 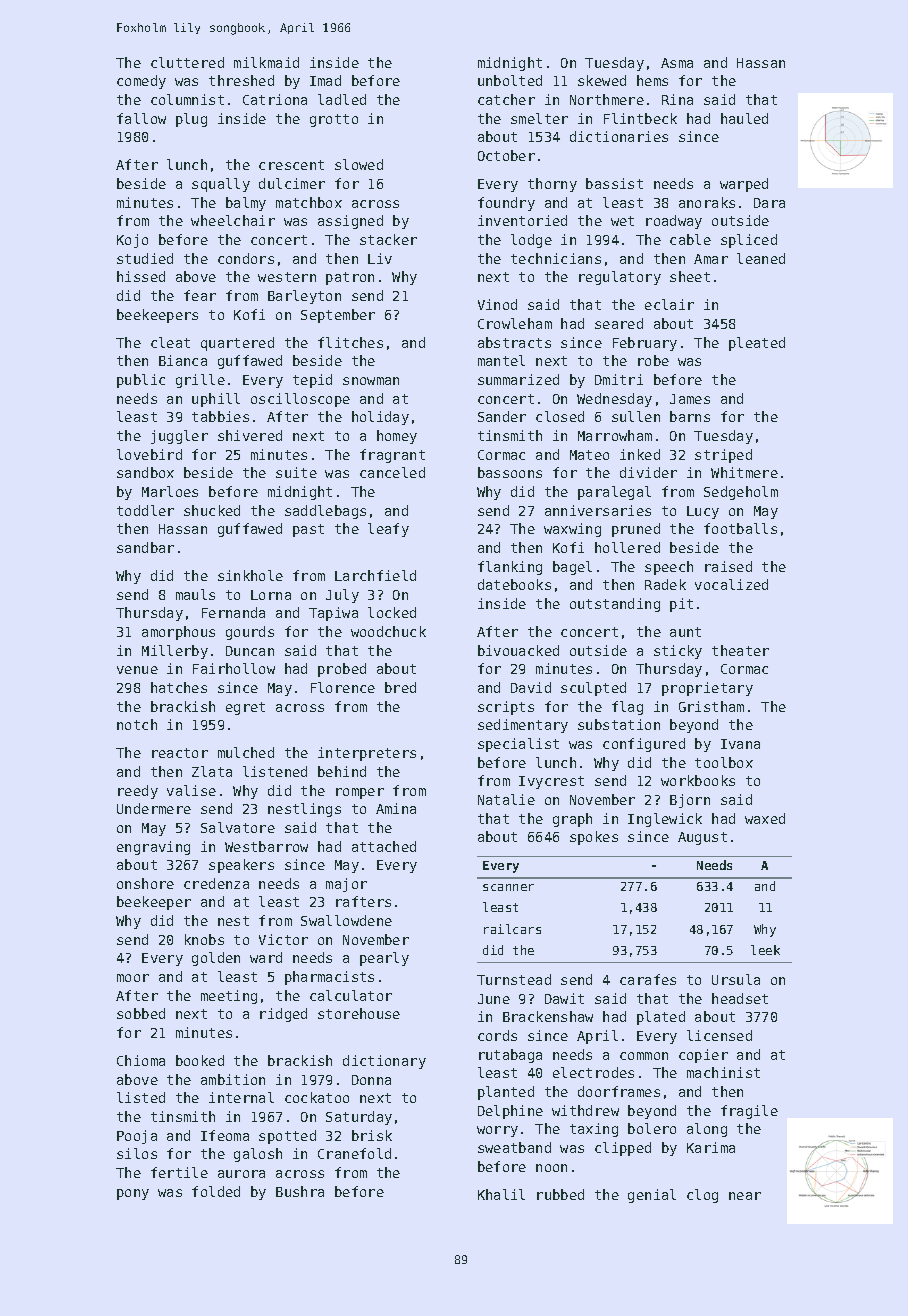 I want to click on fallow, so click(x=141, y=118).
